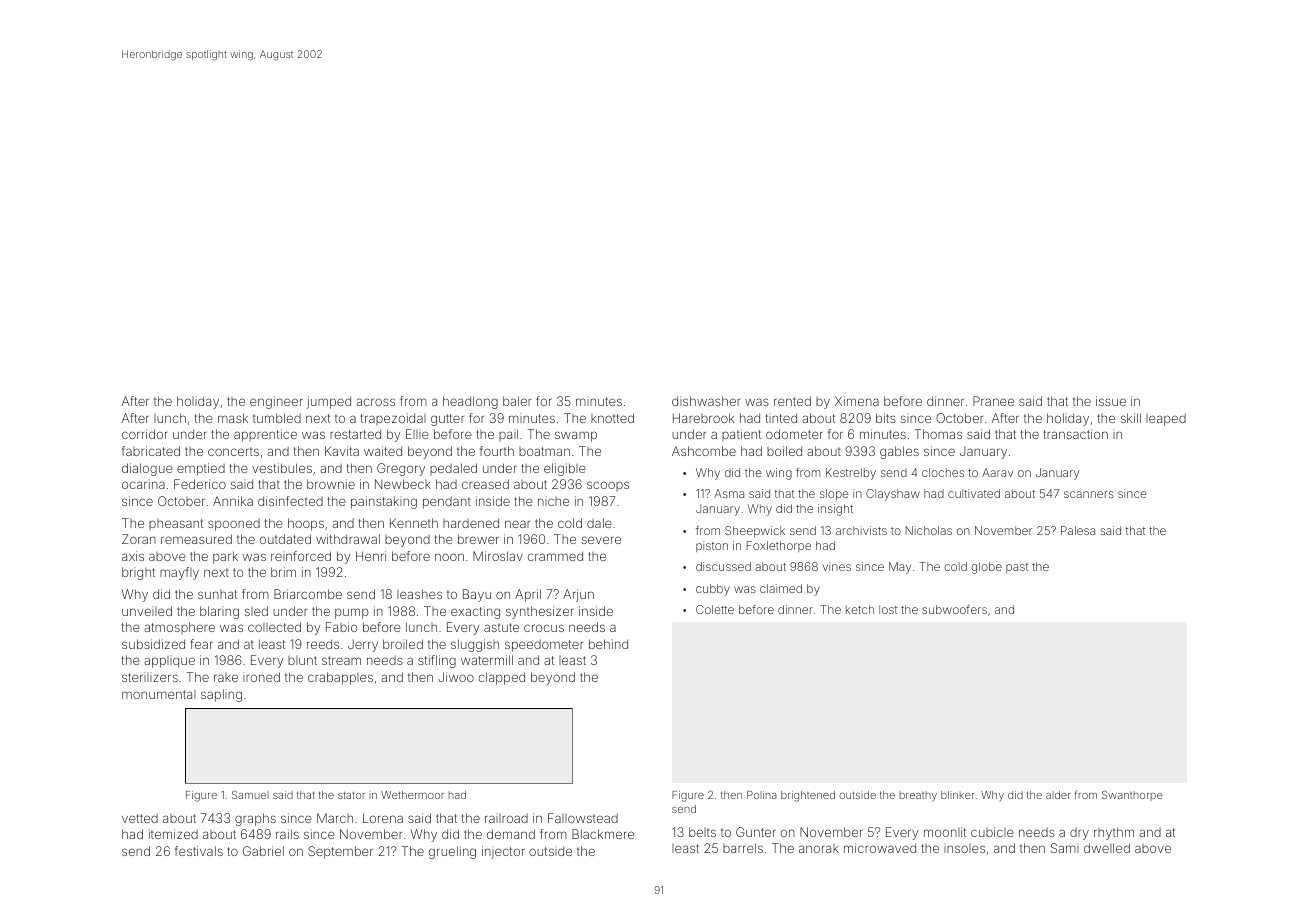  What do you see at coordinates (147, 611) in the screenshot?
I see `unveiled` at bounding box center [147, 611].
